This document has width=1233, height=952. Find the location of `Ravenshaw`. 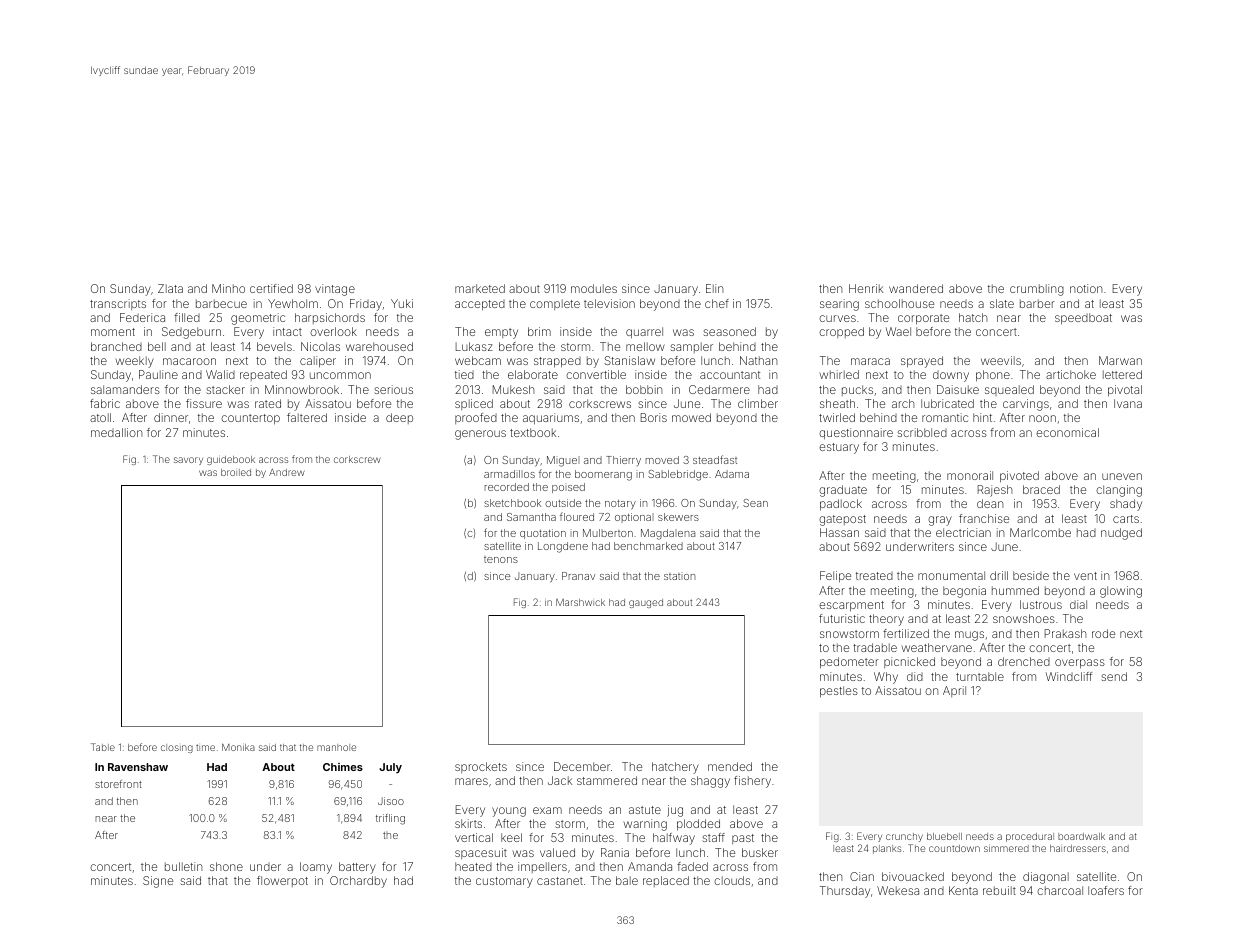

Ravenshaw is located at coordinates (138, 767).
